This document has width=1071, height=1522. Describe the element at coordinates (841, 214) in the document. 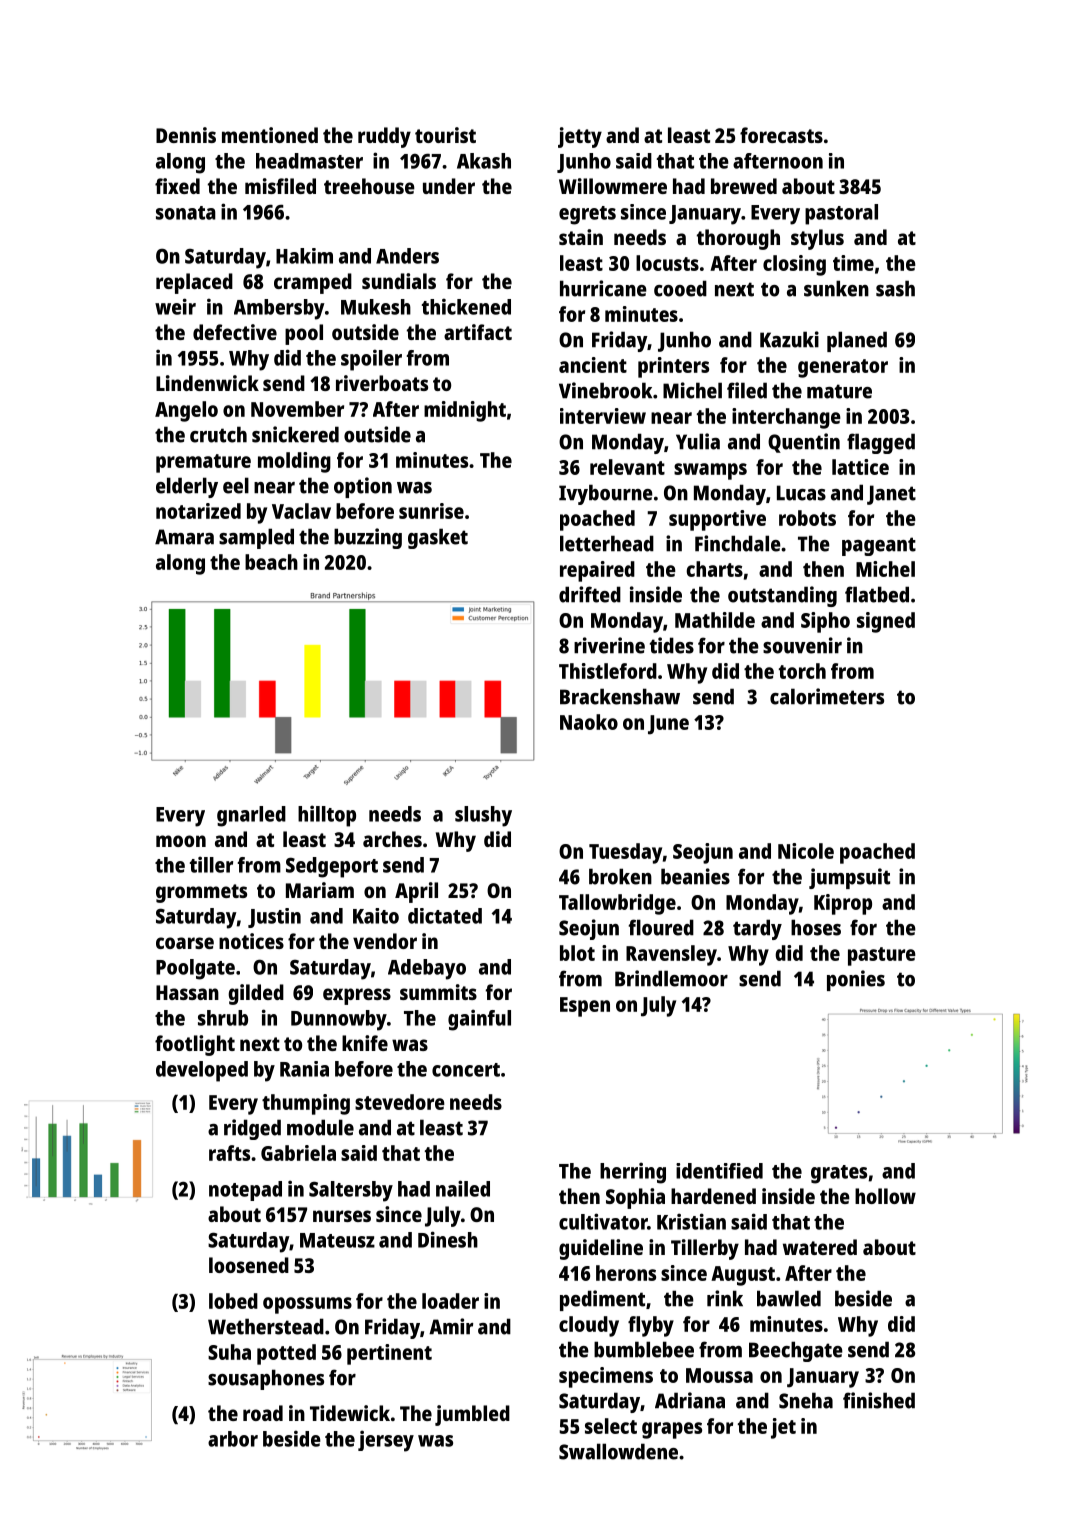

I see `pastoral` at that location.
